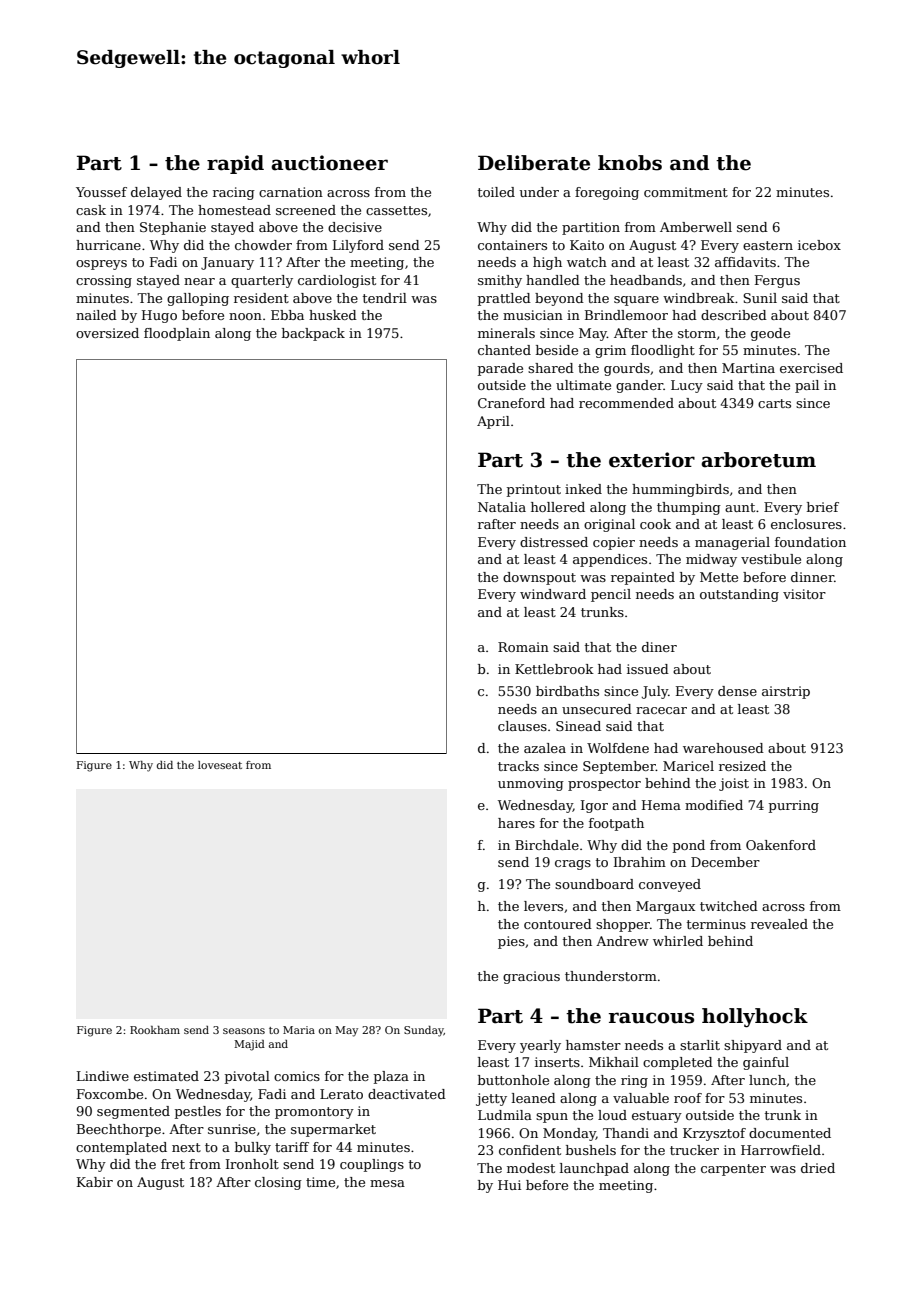 This image has width=924, height=1308. Describe the element at coordinates (173, 1164) in the image. I see `fret` at that location.
